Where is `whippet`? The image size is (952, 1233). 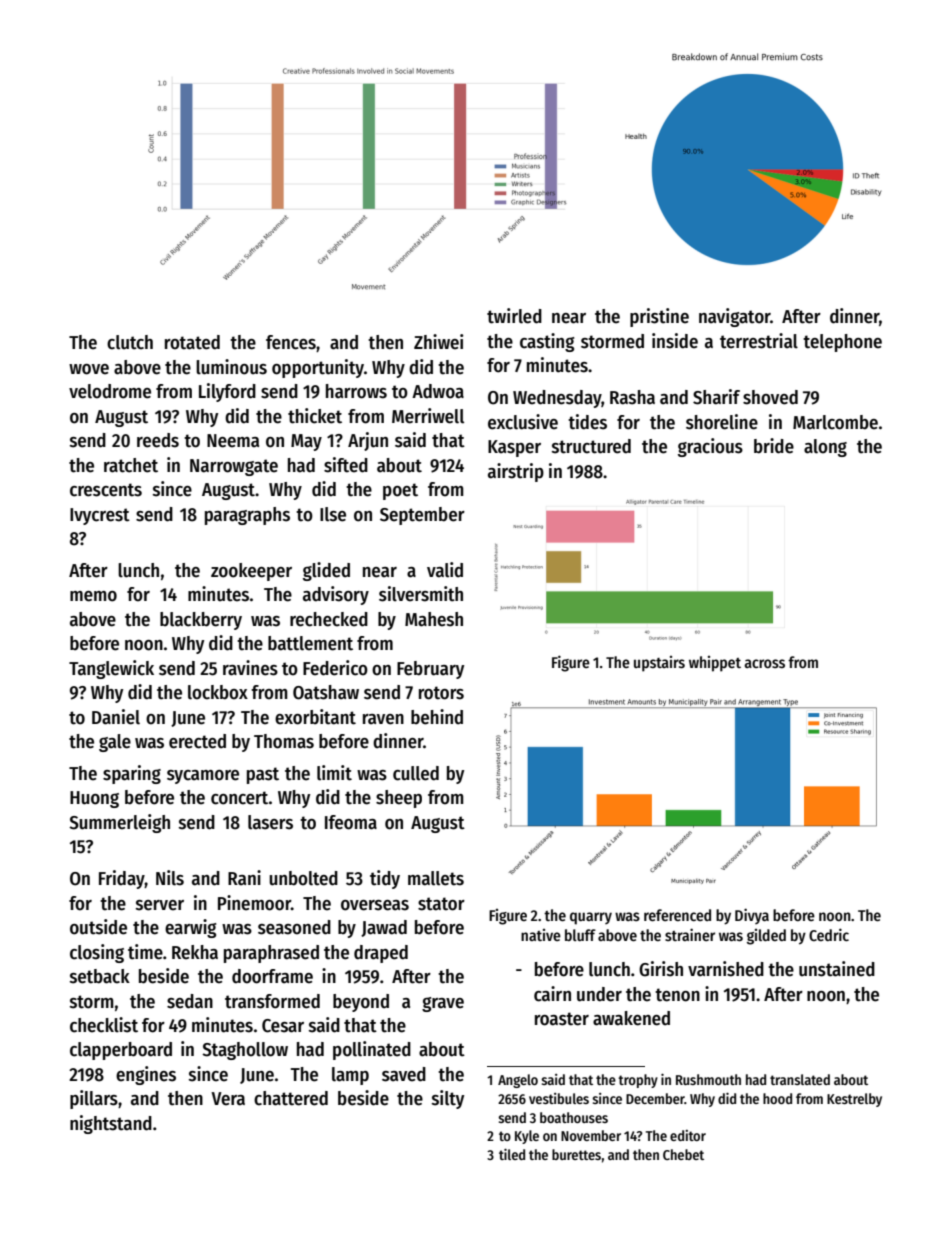 whippet is located at coordinates (715, 664).
